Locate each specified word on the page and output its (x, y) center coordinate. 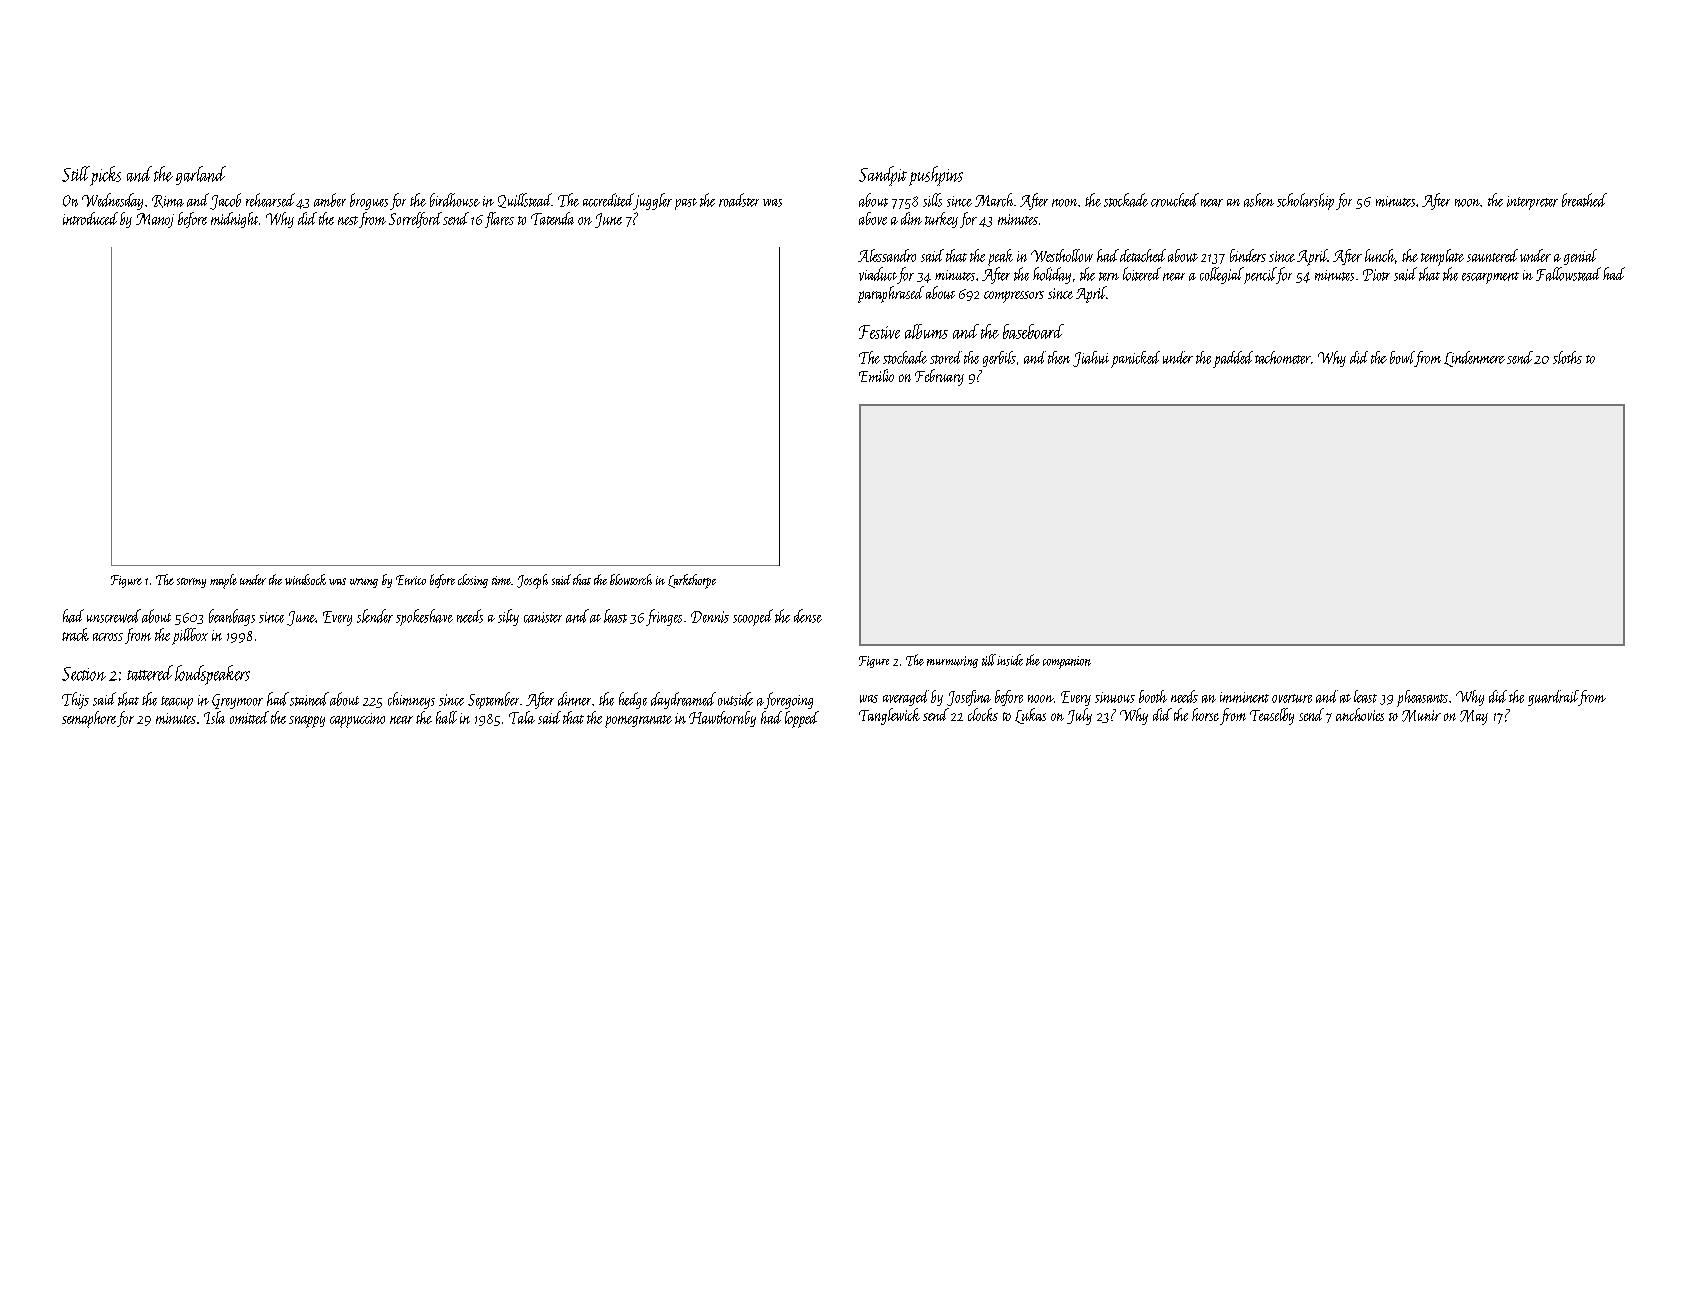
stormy (191, 583)
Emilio (876, 375)
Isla (214, 717)
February (939, 377)
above (873, 218)
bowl (1402, 357)
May (1474, 717)
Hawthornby (722, 719)
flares (499, 220)
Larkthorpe (692, 581)
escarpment (1490, 278)
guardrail (1553, 698)
